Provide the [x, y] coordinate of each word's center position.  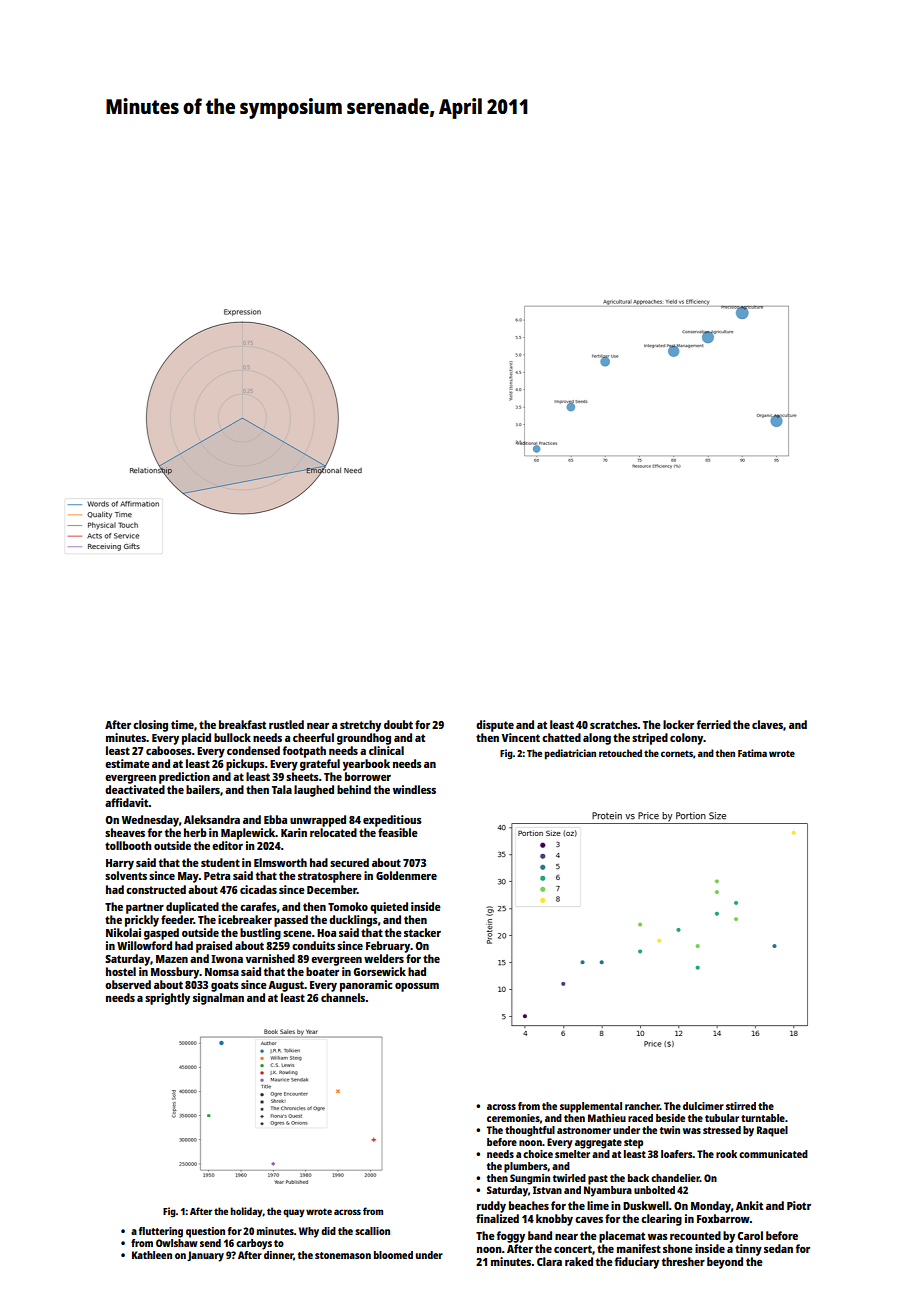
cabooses [169, 750]
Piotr [799, 1205]
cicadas [258, 889]
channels [343, 997]
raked [579, 1261]
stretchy [360, 726]
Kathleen [152, 1255]
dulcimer [703, 1106]
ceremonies [513, 1118]
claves [767, 724]
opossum [417, 987]
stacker [422, 932]
